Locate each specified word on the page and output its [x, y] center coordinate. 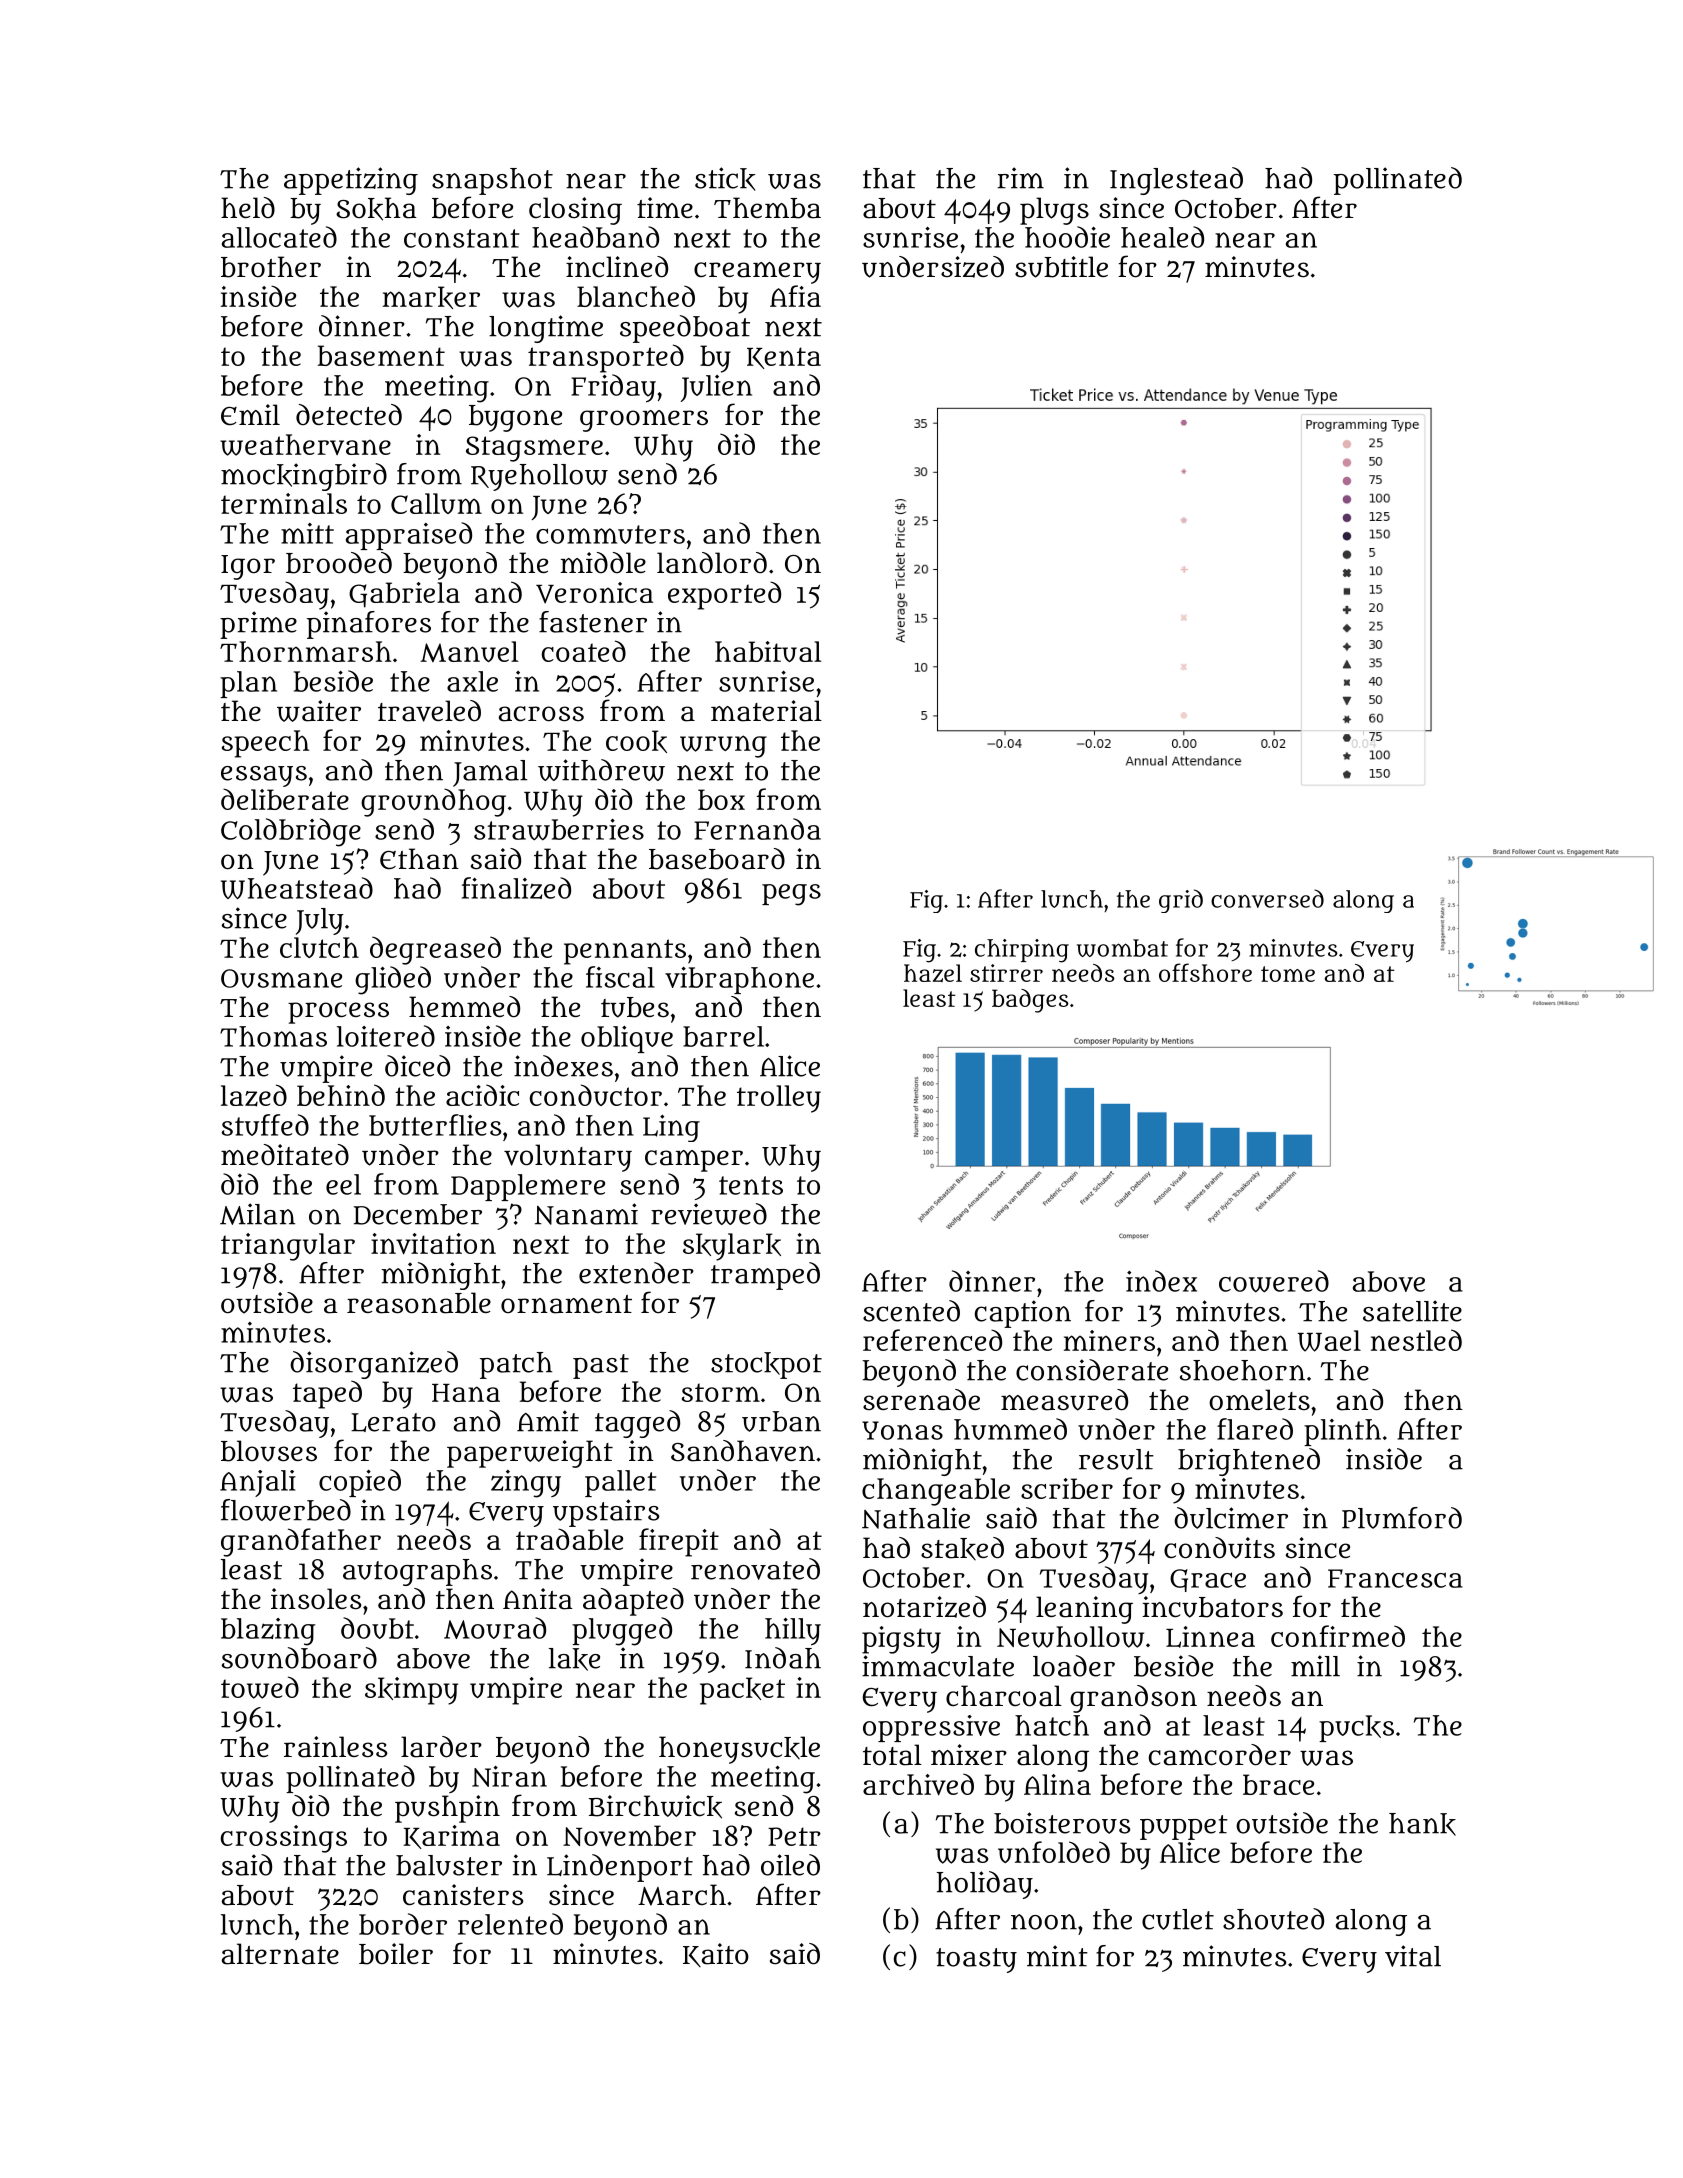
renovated [755, 1569]
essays [264, 776]
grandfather [301, 1542]
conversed [1267, 898]
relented [510, 1924]
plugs [1054, 211]
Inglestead [1176, 181]
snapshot [492, 181]
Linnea [1210, 1637]
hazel [933, 973]
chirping [1022, 951]
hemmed [464, 1007]
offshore [1205, 972]
